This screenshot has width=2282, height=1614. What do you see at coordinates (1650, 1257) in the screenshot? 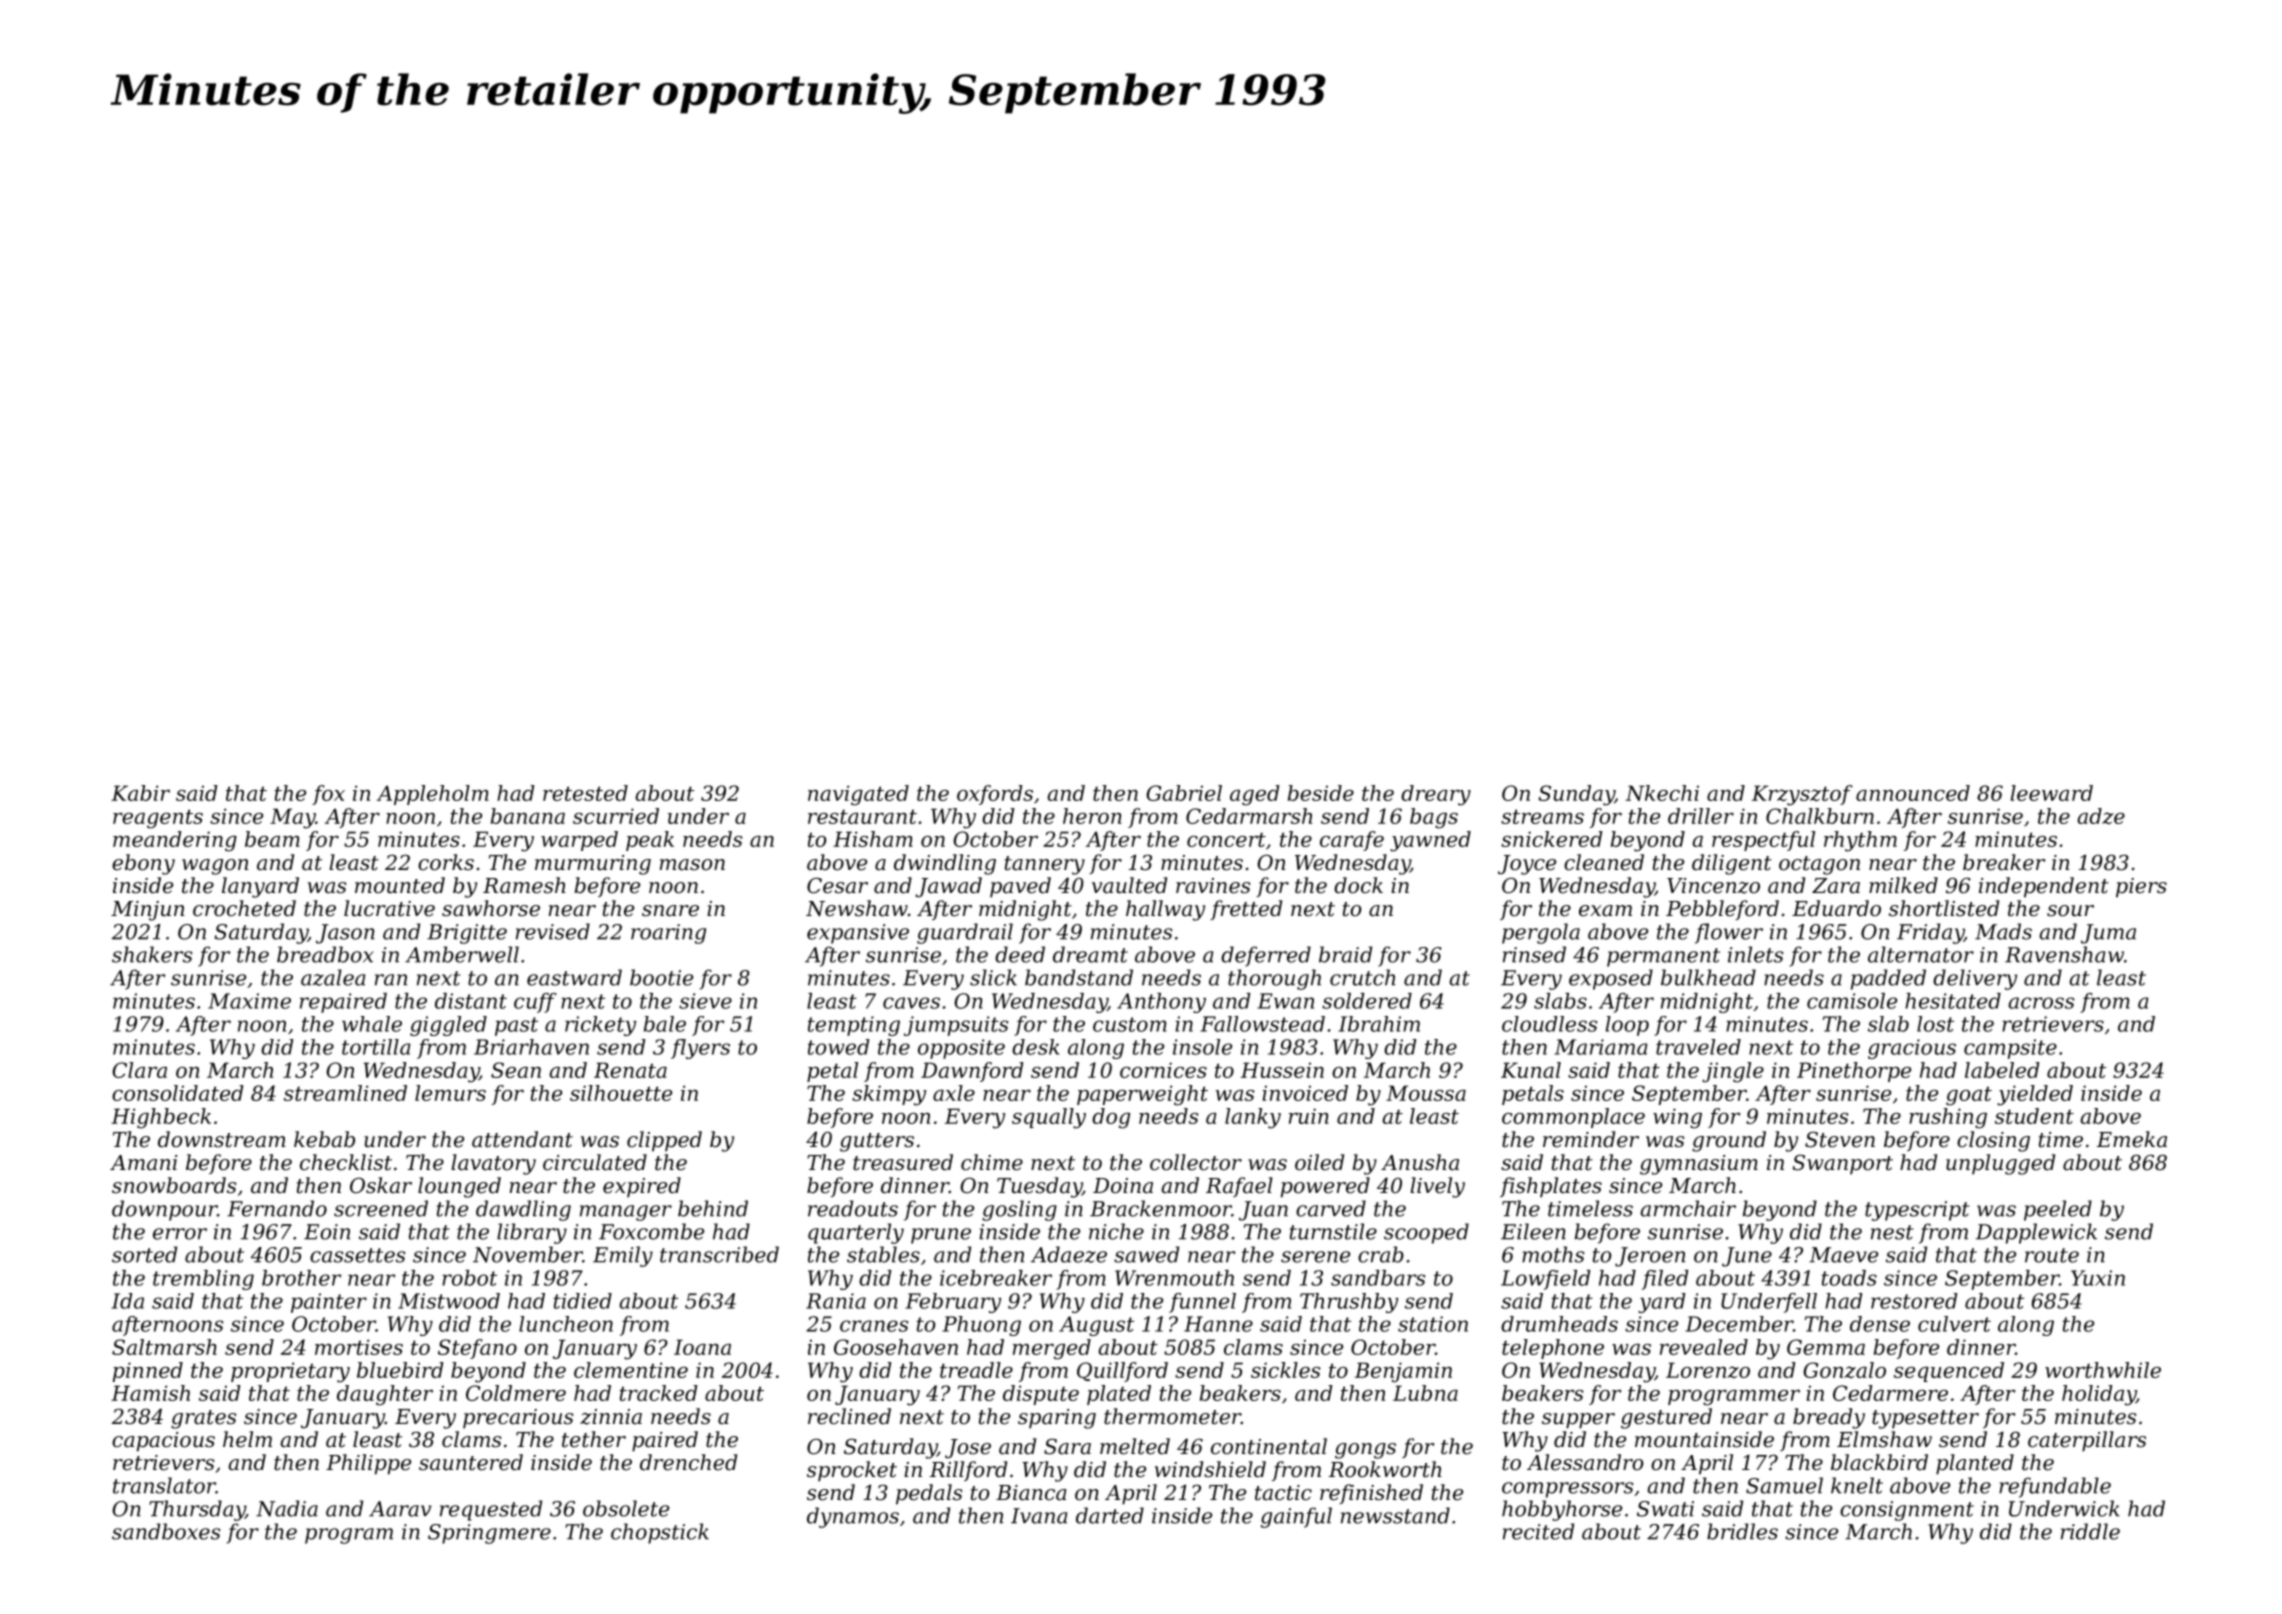
I see `Jeroen` at bounding box center [1650, 1257].
